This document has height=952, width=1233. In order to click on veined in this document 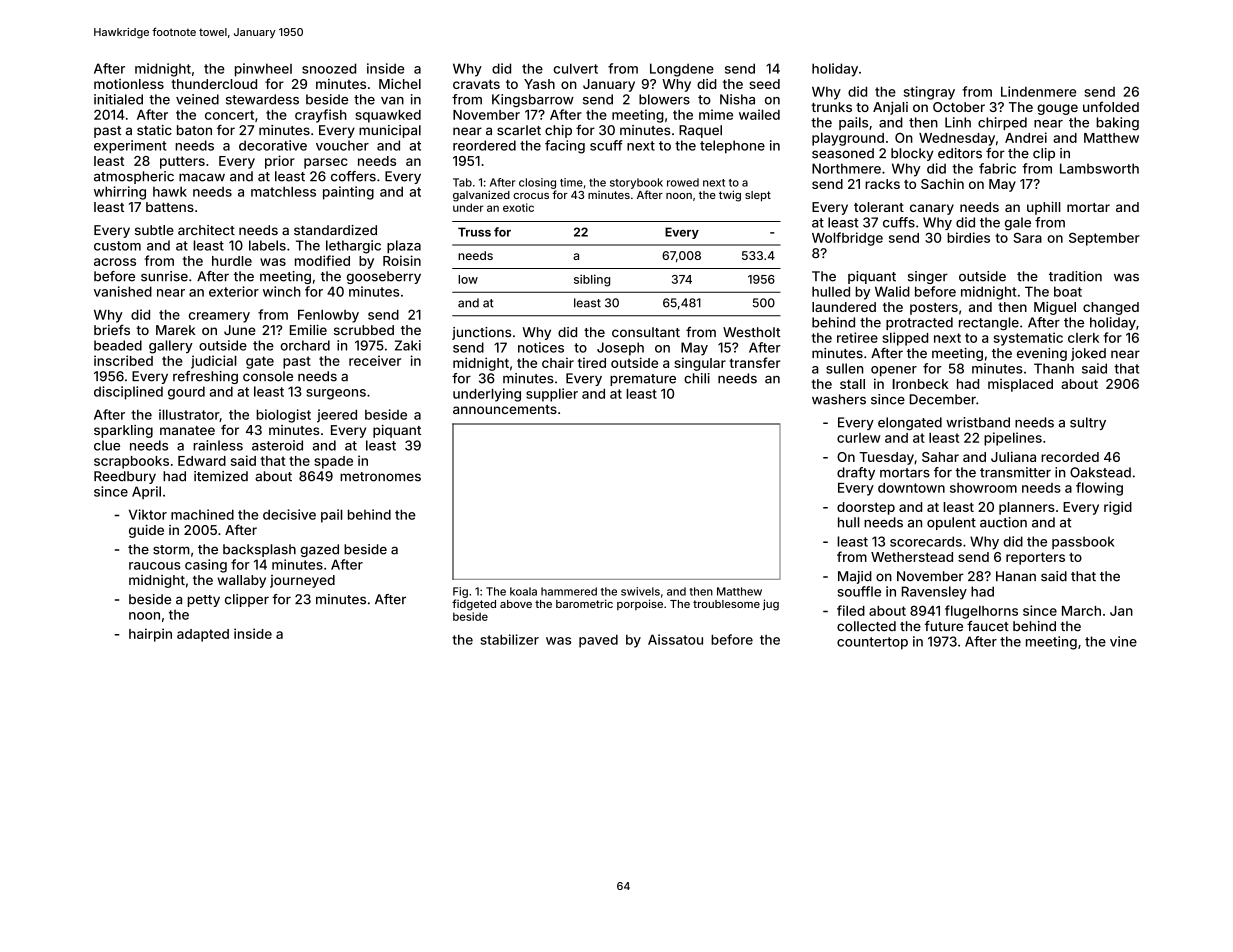, I will do `click(197, 99)`.
